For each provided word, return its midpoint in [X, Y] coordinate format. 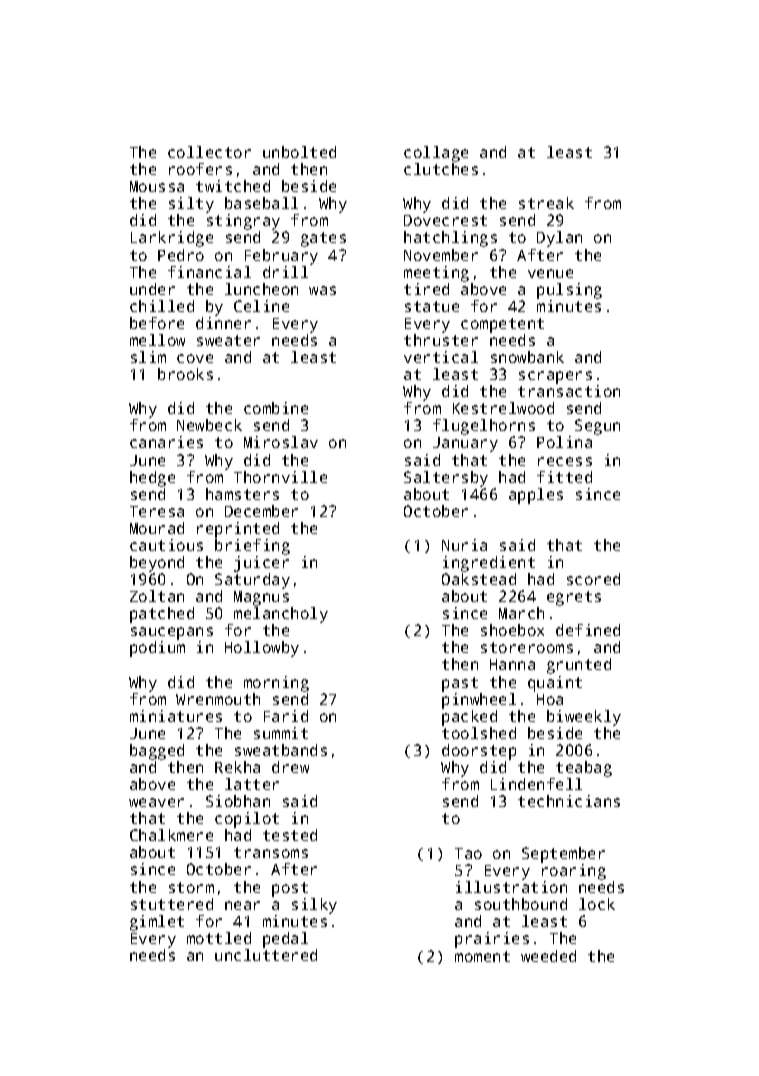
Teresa [157, 511]
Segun [597, 427]
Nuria [464, 545]
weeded [548, 956]
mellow [157, 340]
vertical [441, 357]
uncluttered [266, 955]
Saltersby [446, 479]
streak [546, 203]
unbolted [299, 152]
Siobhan [238, 801]
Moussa [157, 186]
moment [482, 956]
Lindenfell [536, 784]
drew [290, 767]
